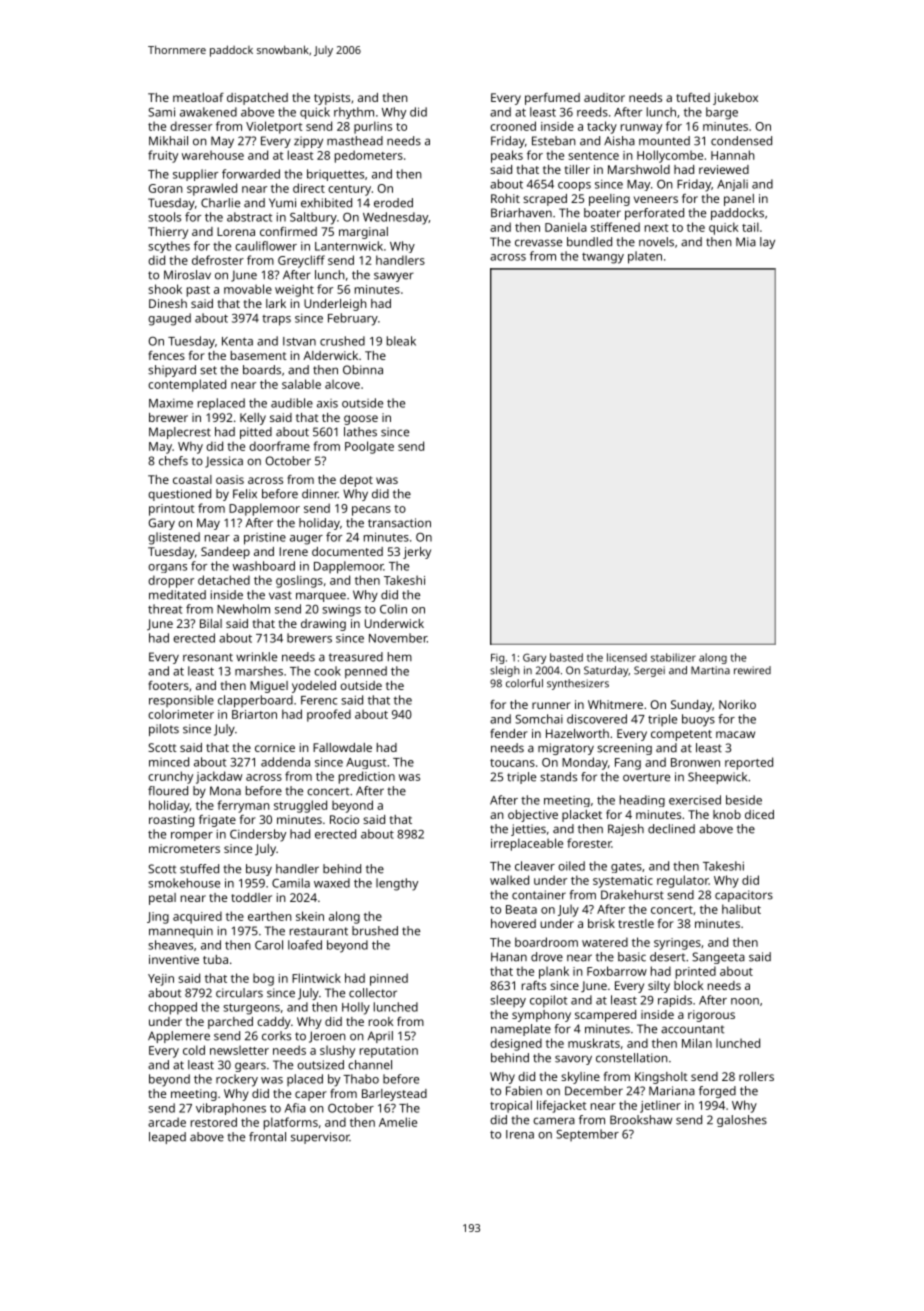 Image resolution: width=924 pixels, height=1311 pixels. I want to click on rhythm, so click(354, 113).
